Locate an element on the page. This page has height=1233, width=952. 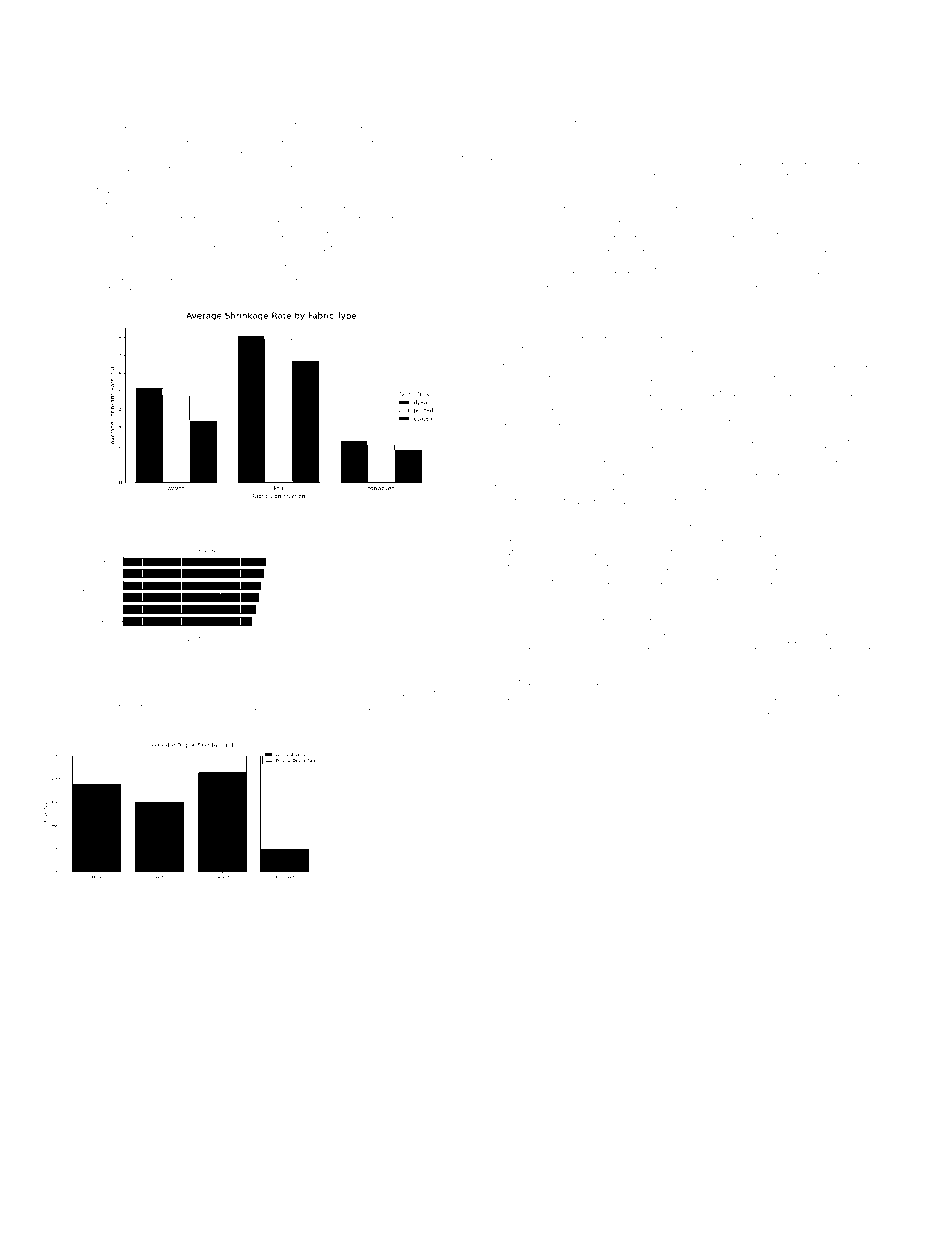
Sunil is located at coordinates (500, 616).
